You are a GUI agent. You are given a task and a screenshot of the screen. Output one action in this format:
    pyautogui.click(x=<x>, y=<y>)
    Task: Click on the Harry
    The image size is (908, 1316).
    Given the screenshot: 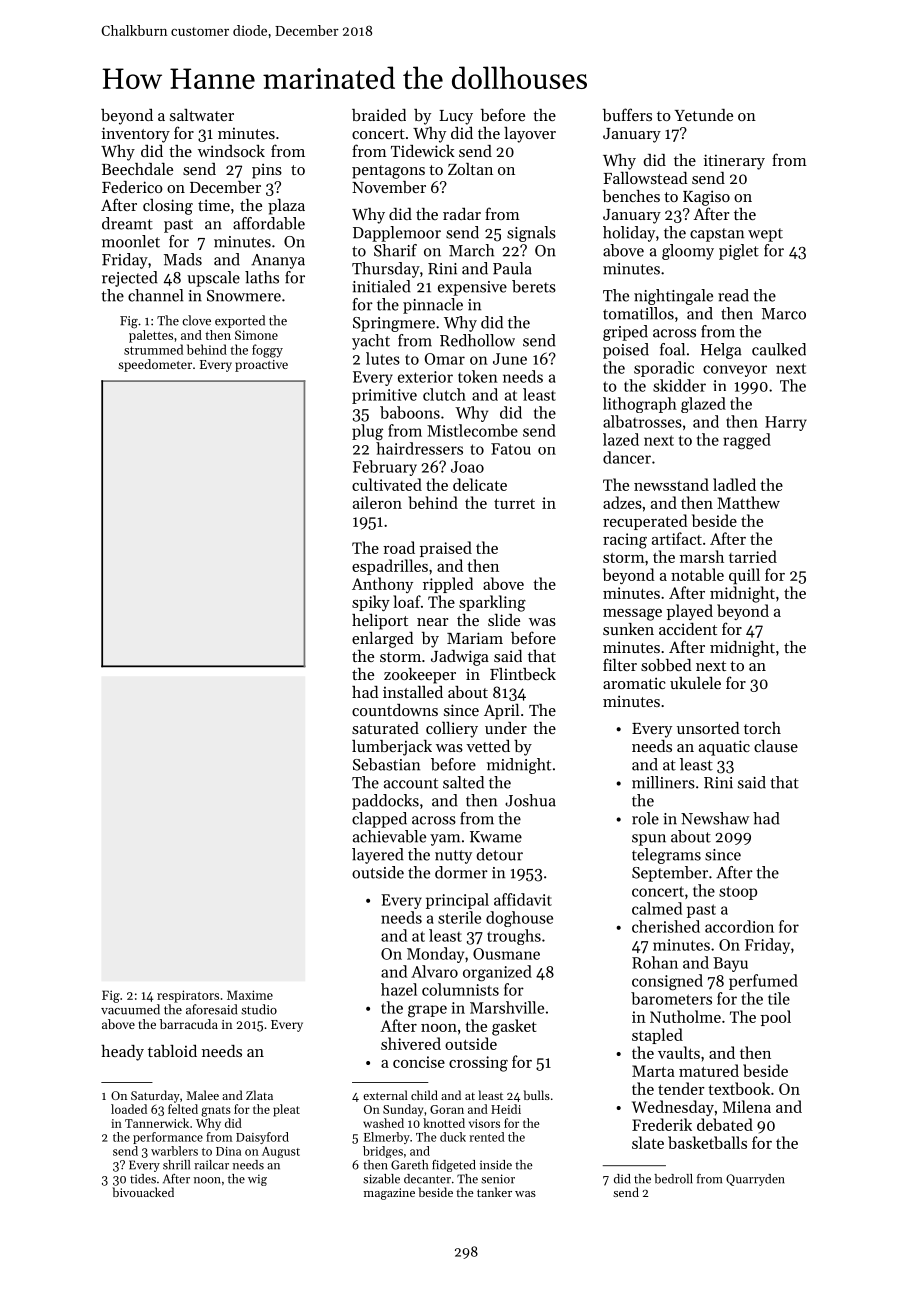 What is the action you would take?
    pyautogui.click(x=786, y=423)
